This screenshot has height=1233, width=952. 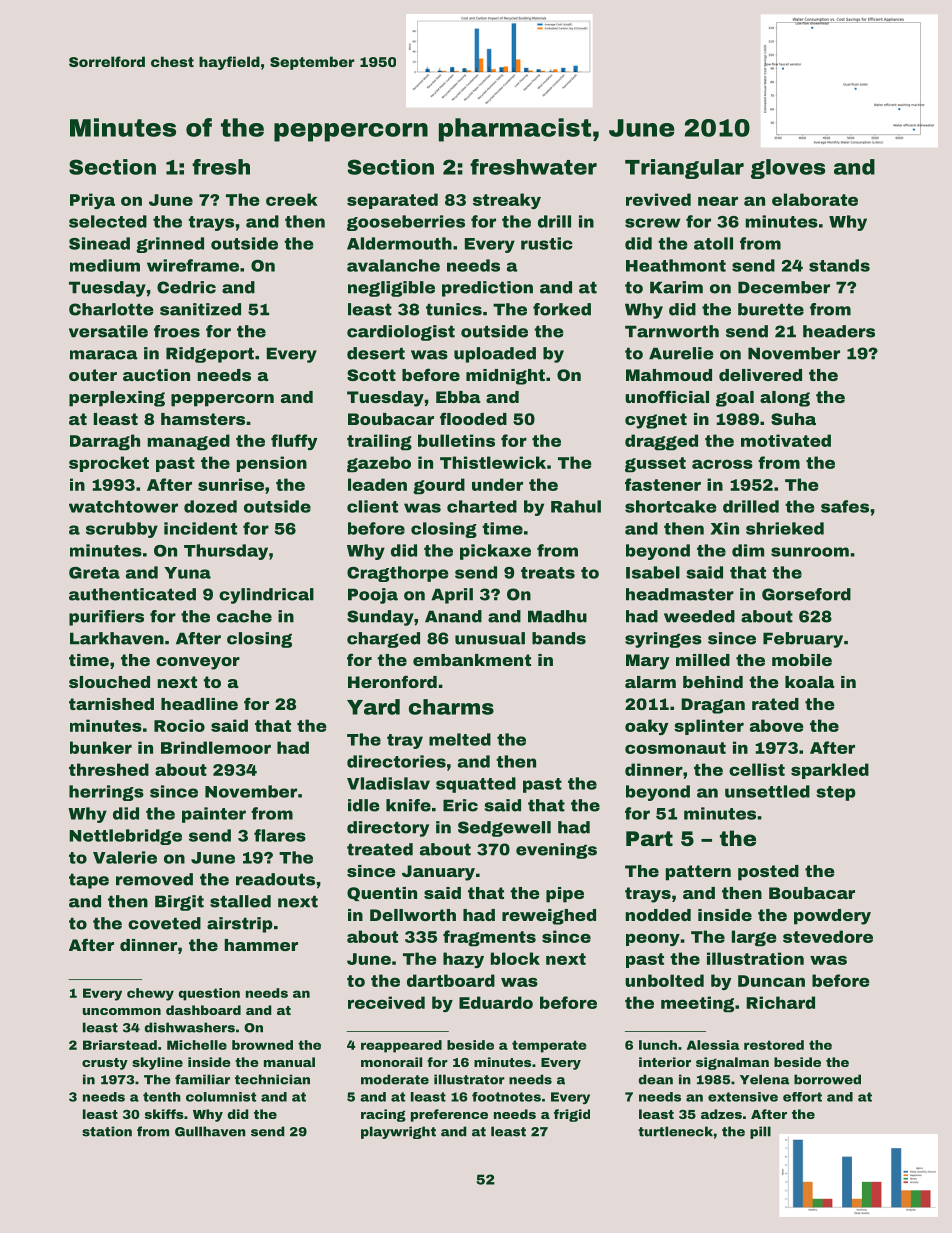 What do you see at coordinates (209, 994) in the screenshot?
I see `question` at bounding box center [209, 994].
